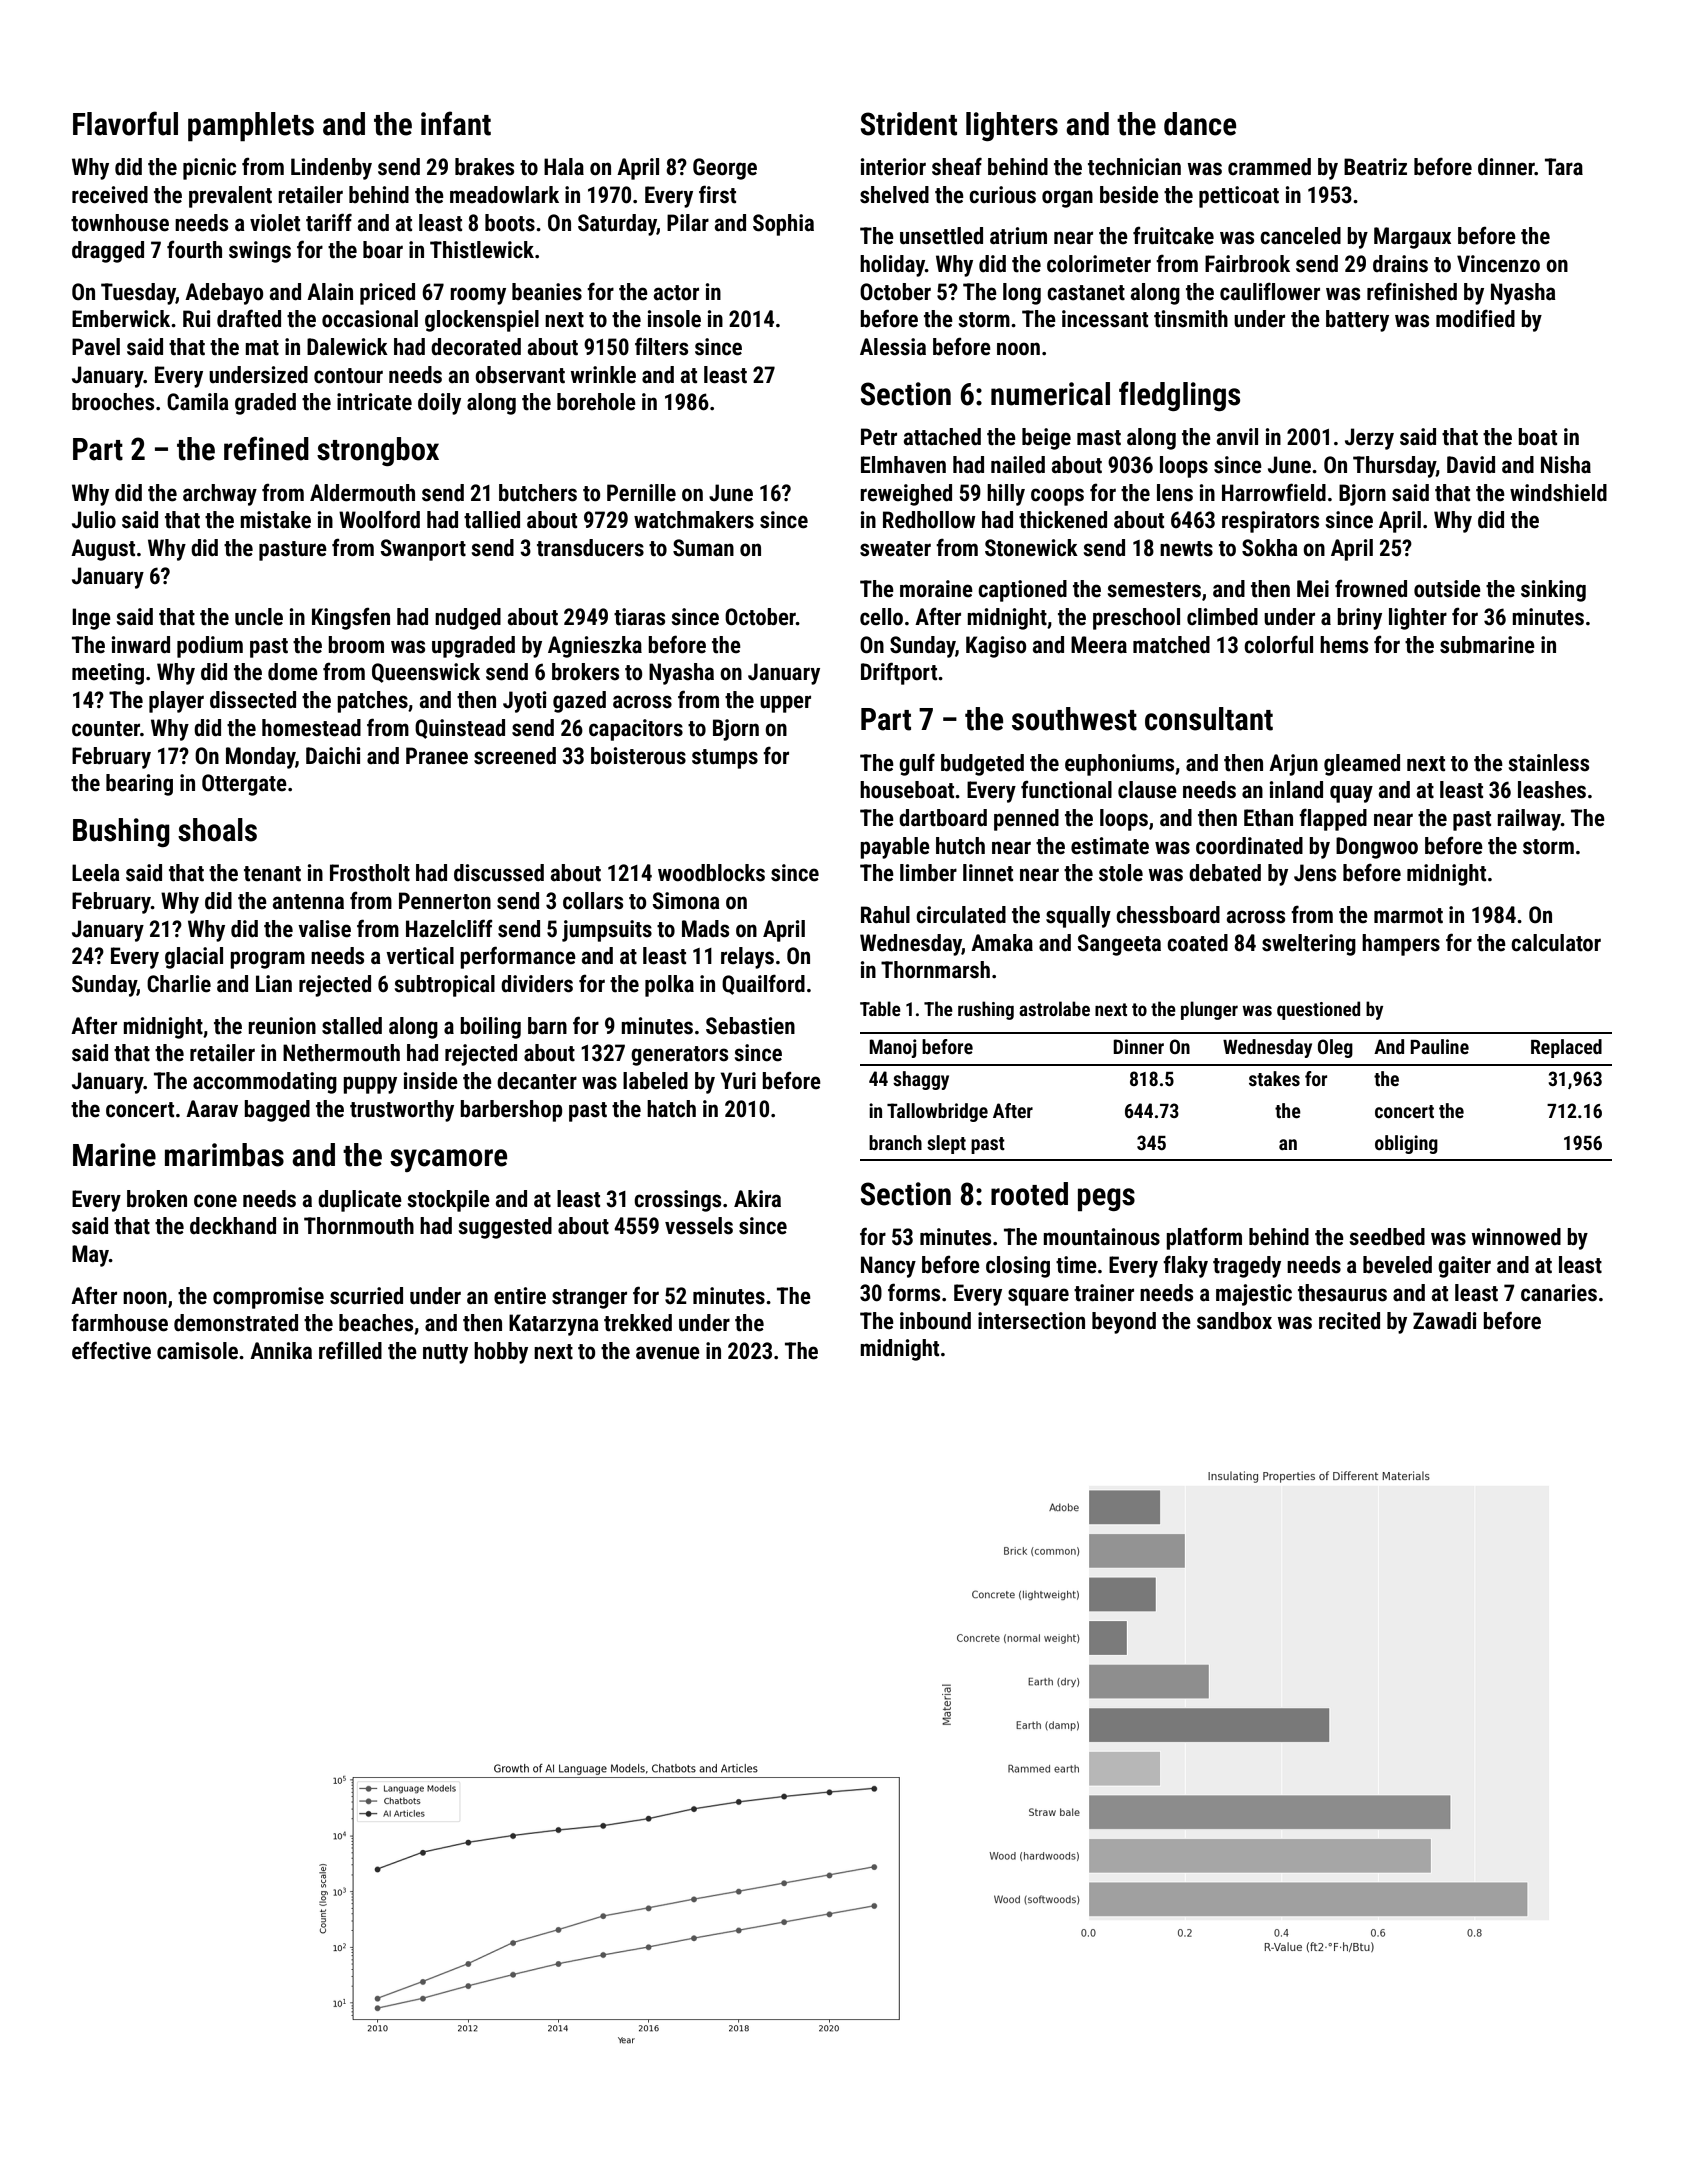  I want to click on George, so click(725, 169).
